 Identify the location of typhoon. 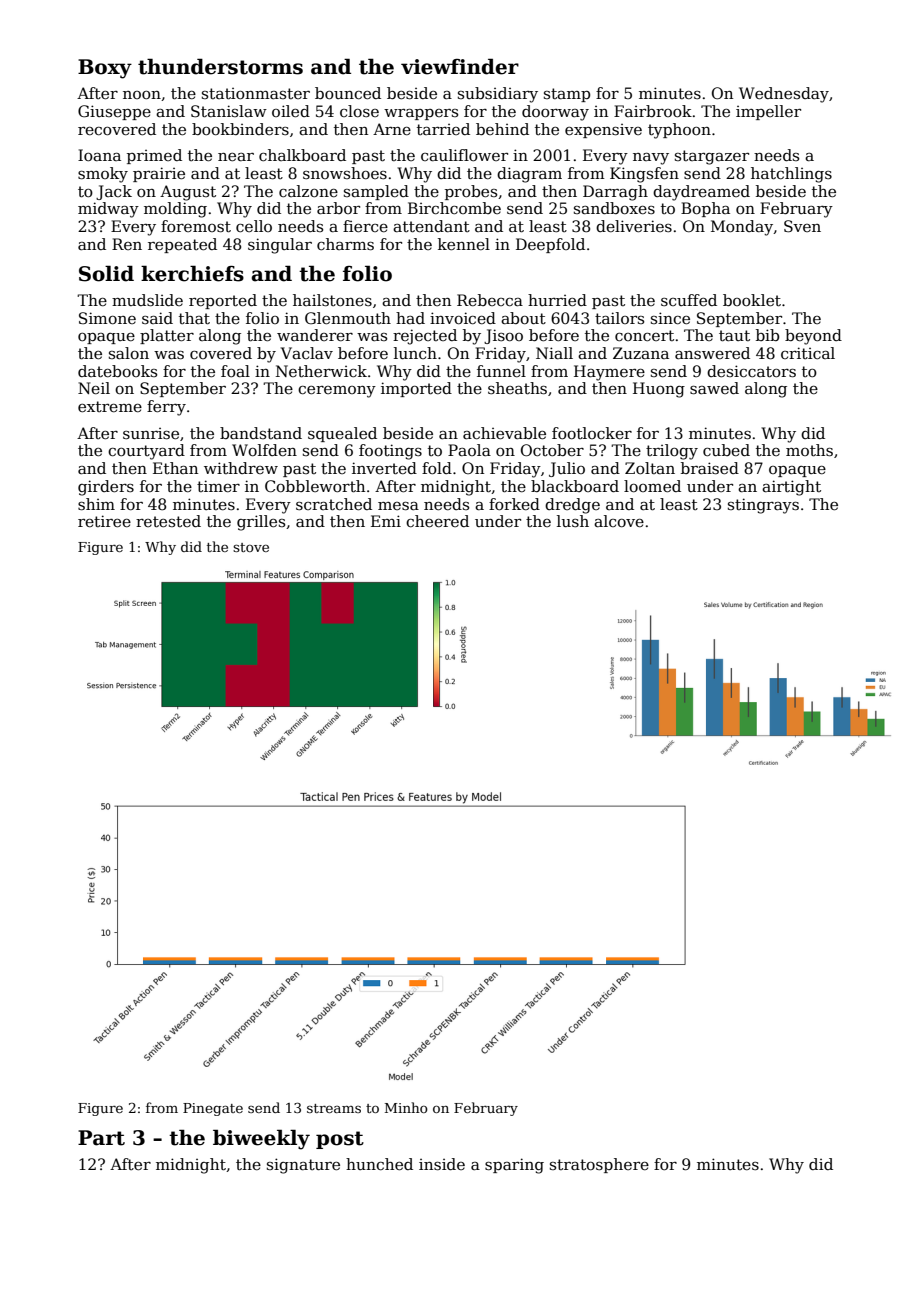
(679, 131).
